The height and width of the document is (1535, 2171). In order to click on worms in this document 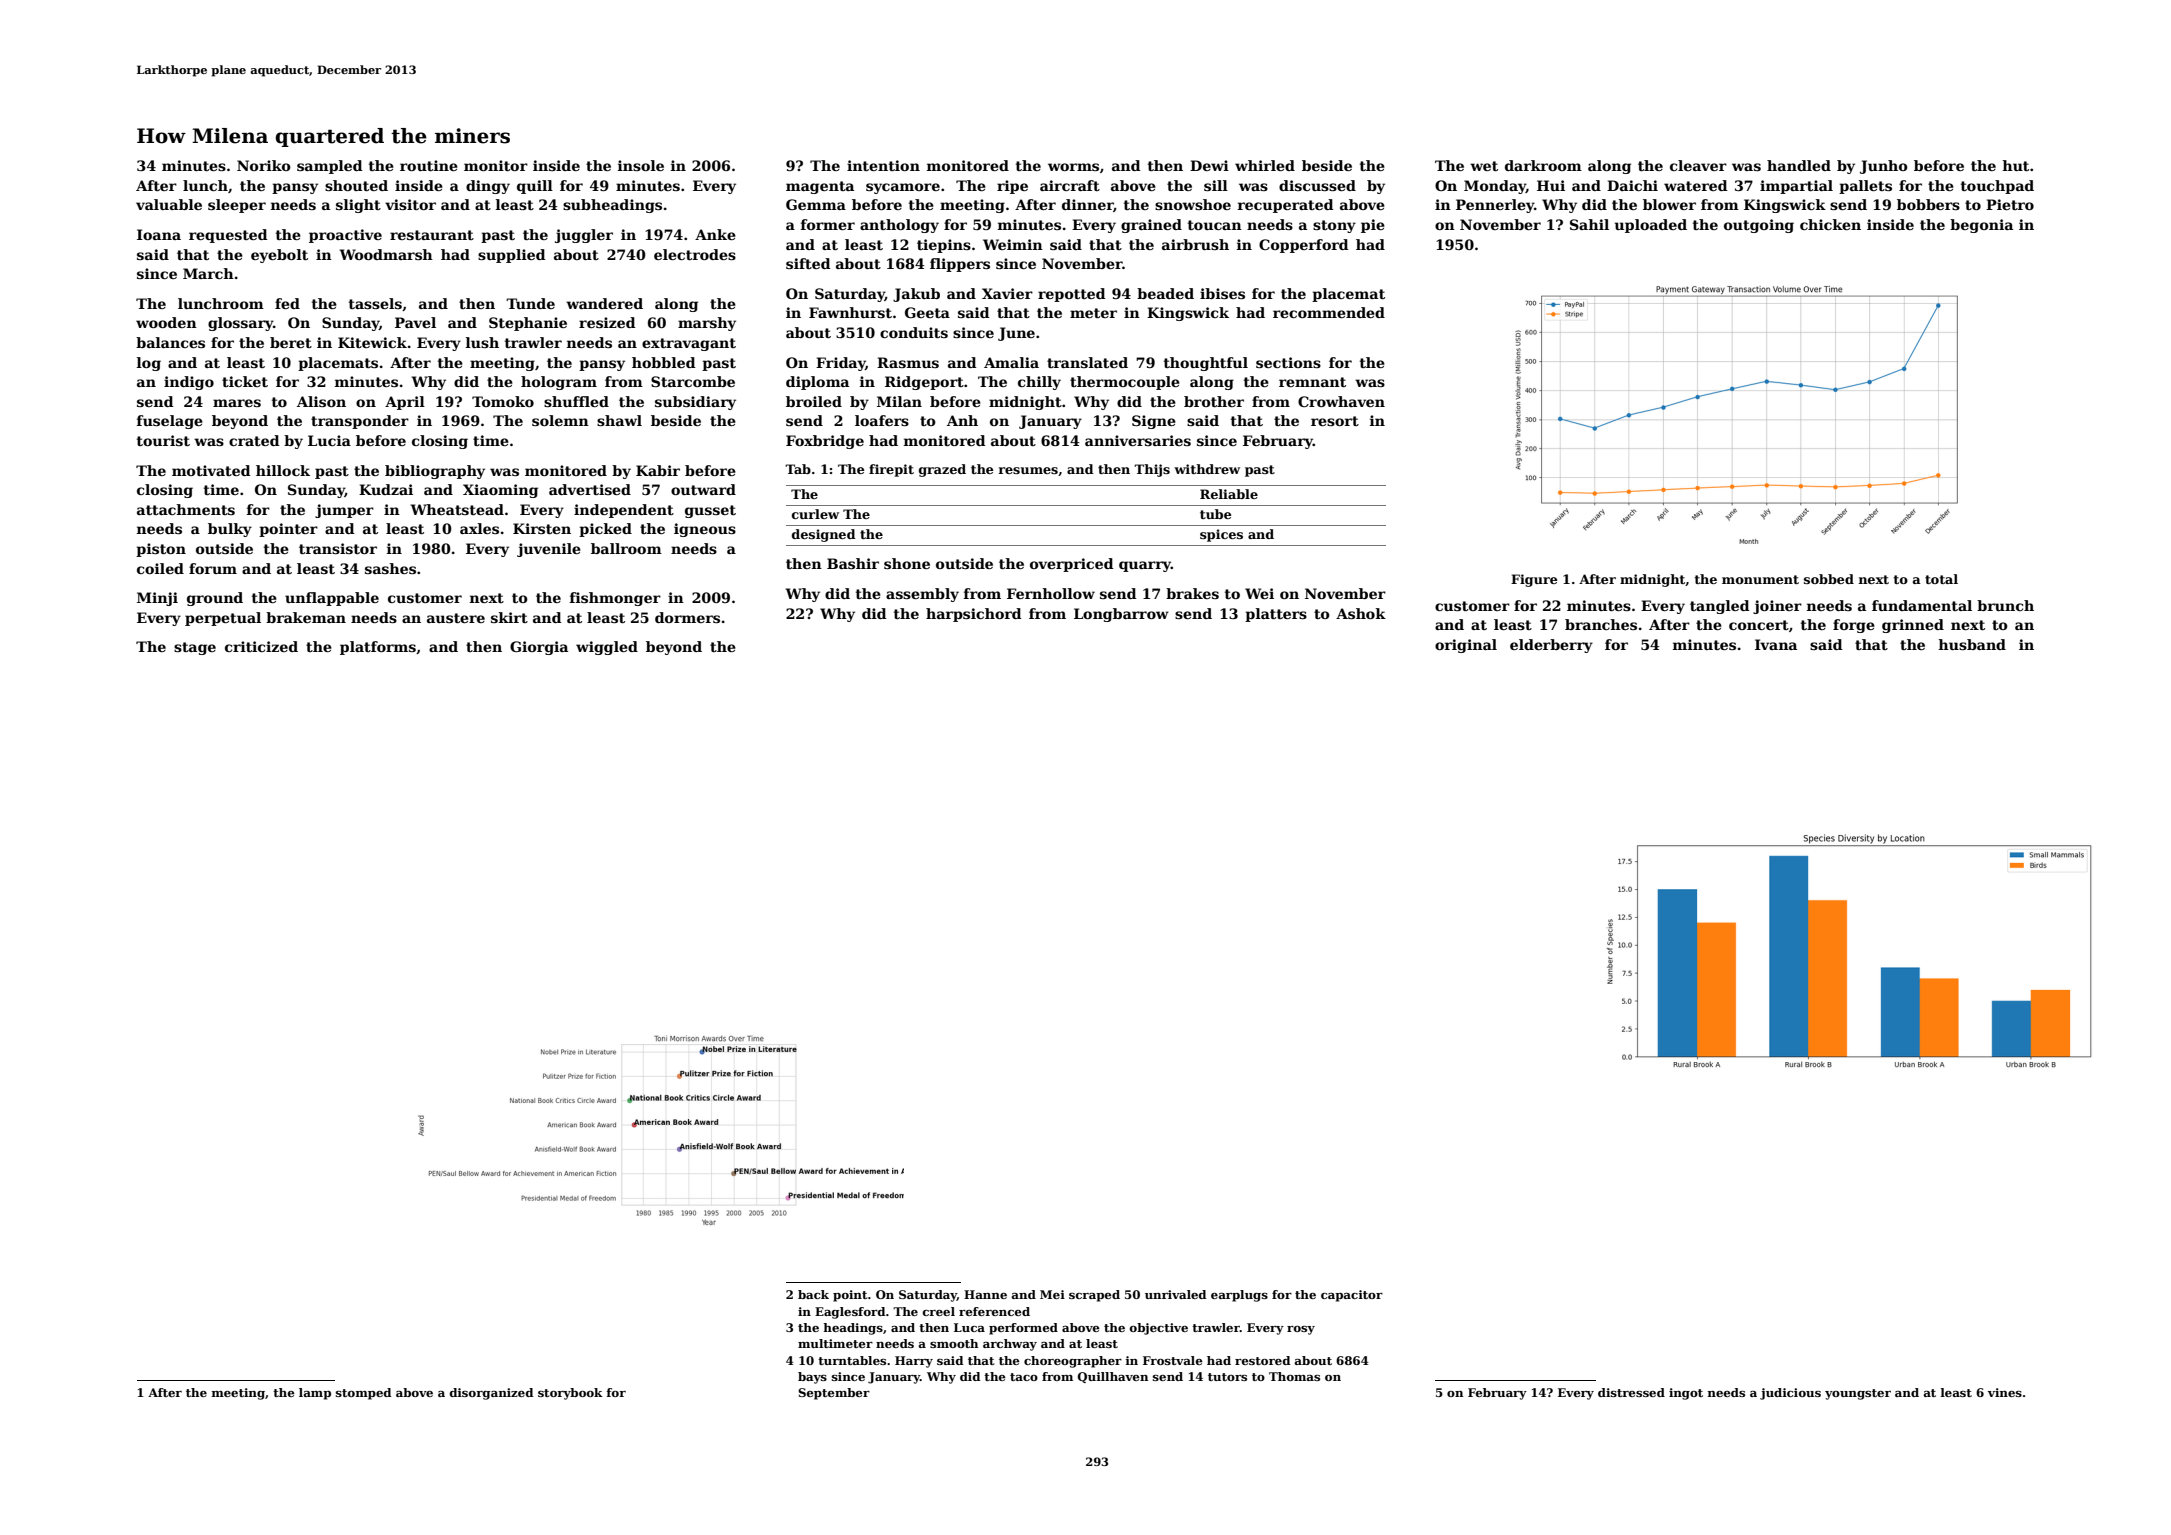, I will do `click(1073, 167)`.
